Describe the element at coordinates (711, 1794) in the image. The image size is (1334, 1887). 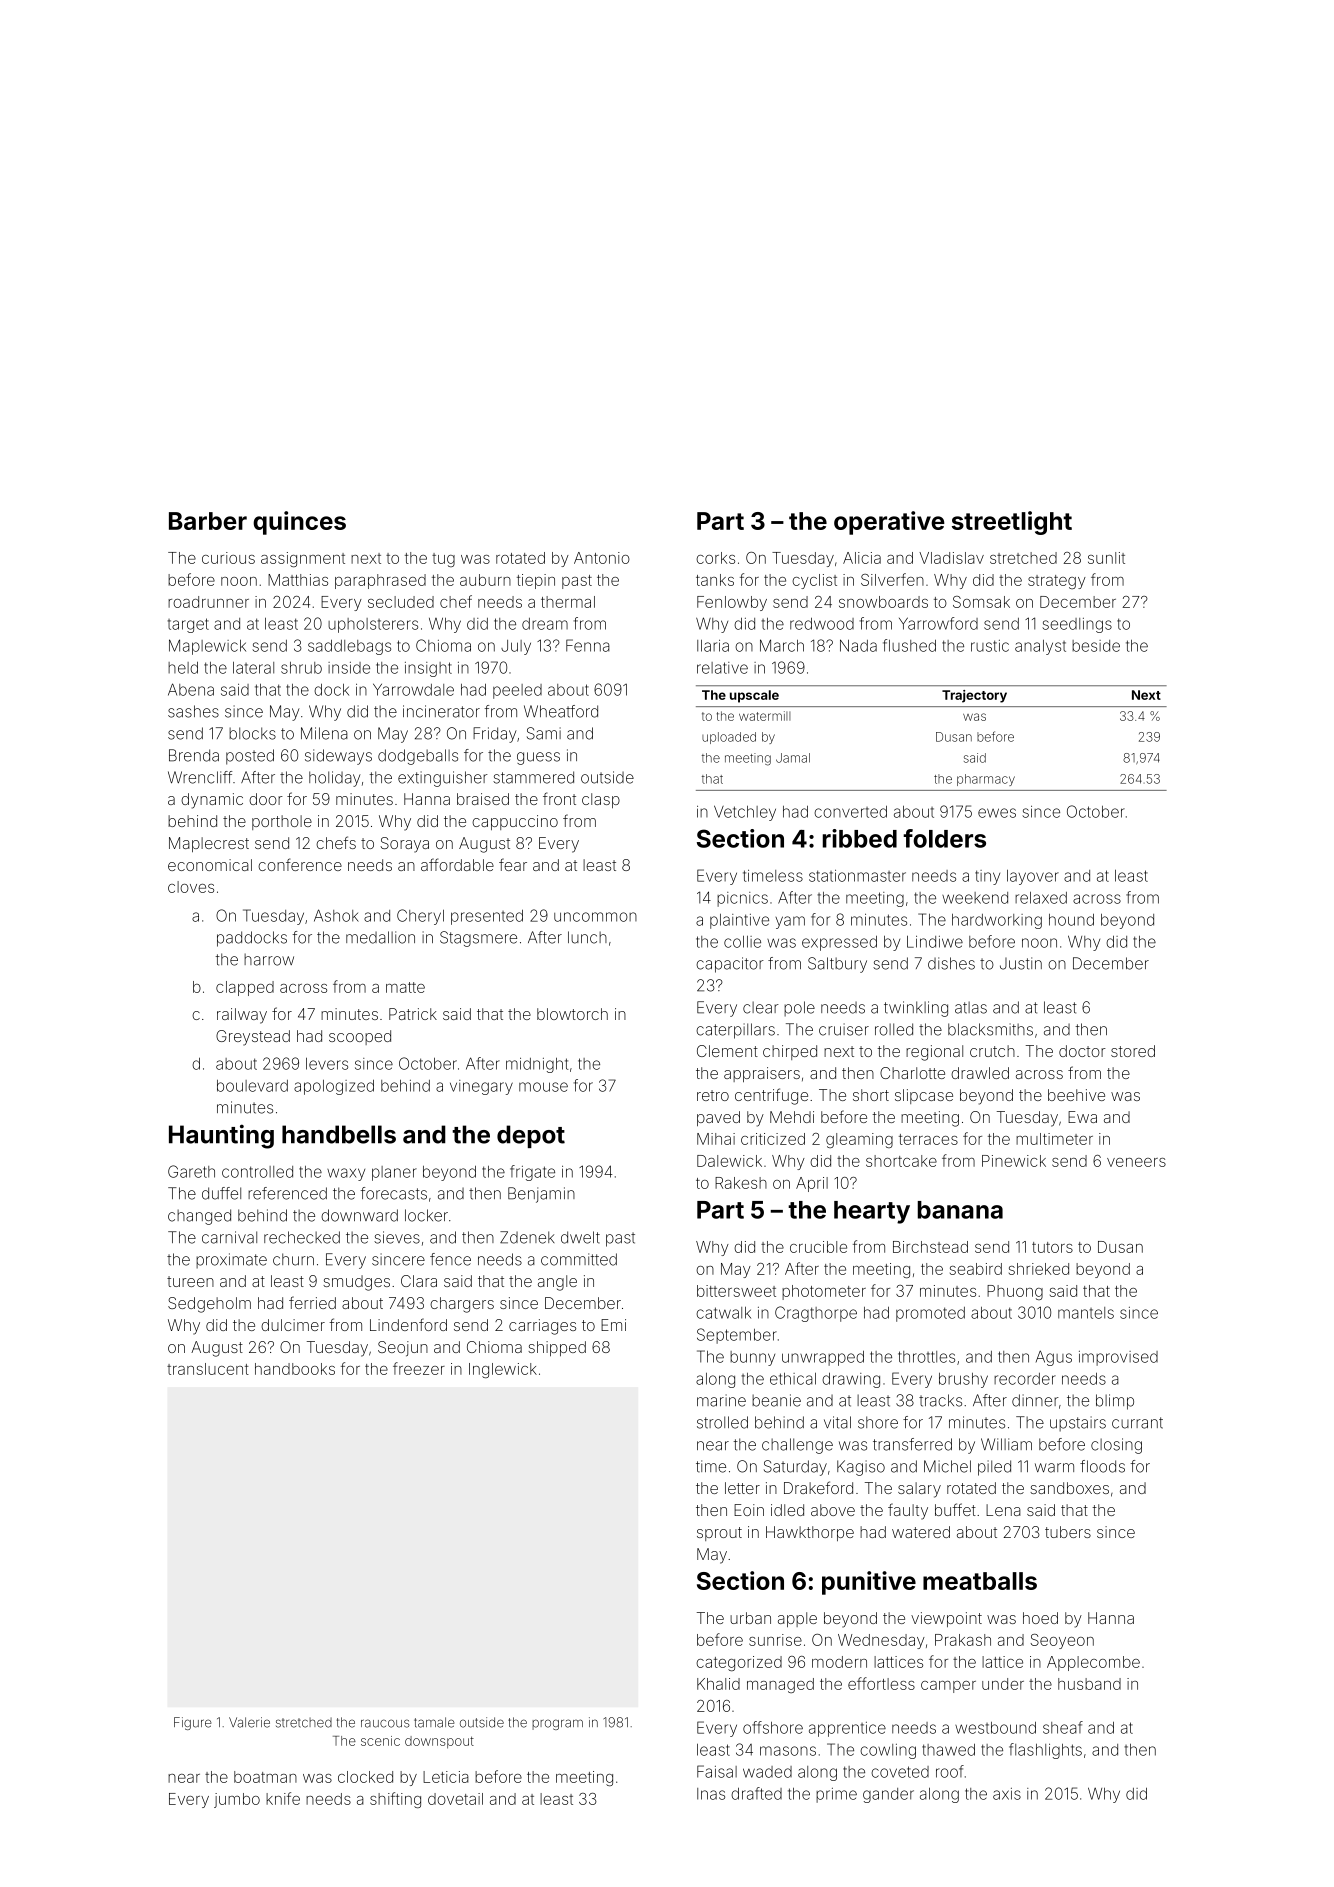
I see `Inas` at that location.
